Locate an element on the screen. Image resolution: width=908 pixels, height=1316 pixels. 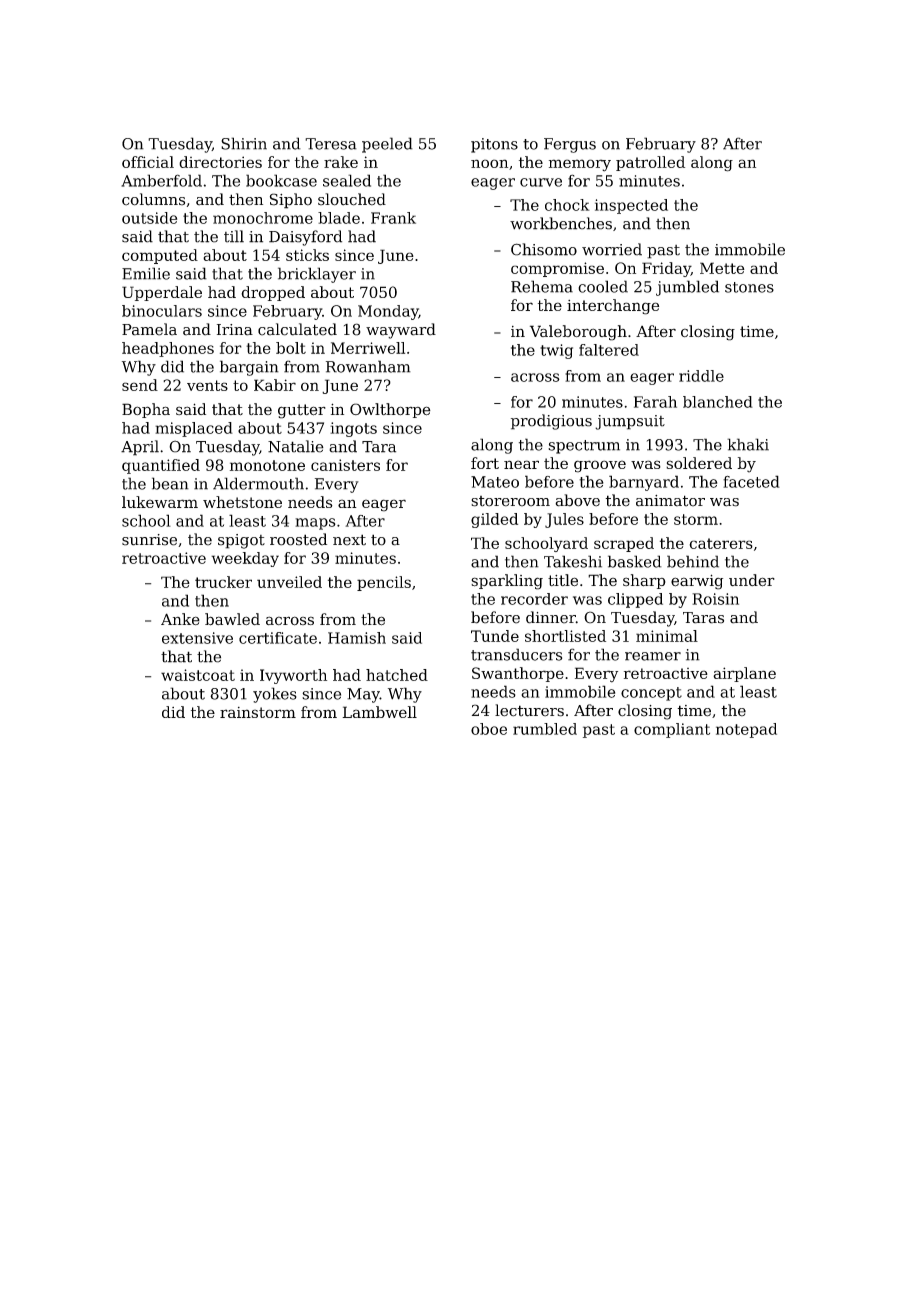
Mateo is located at coordinates (495, 482).
